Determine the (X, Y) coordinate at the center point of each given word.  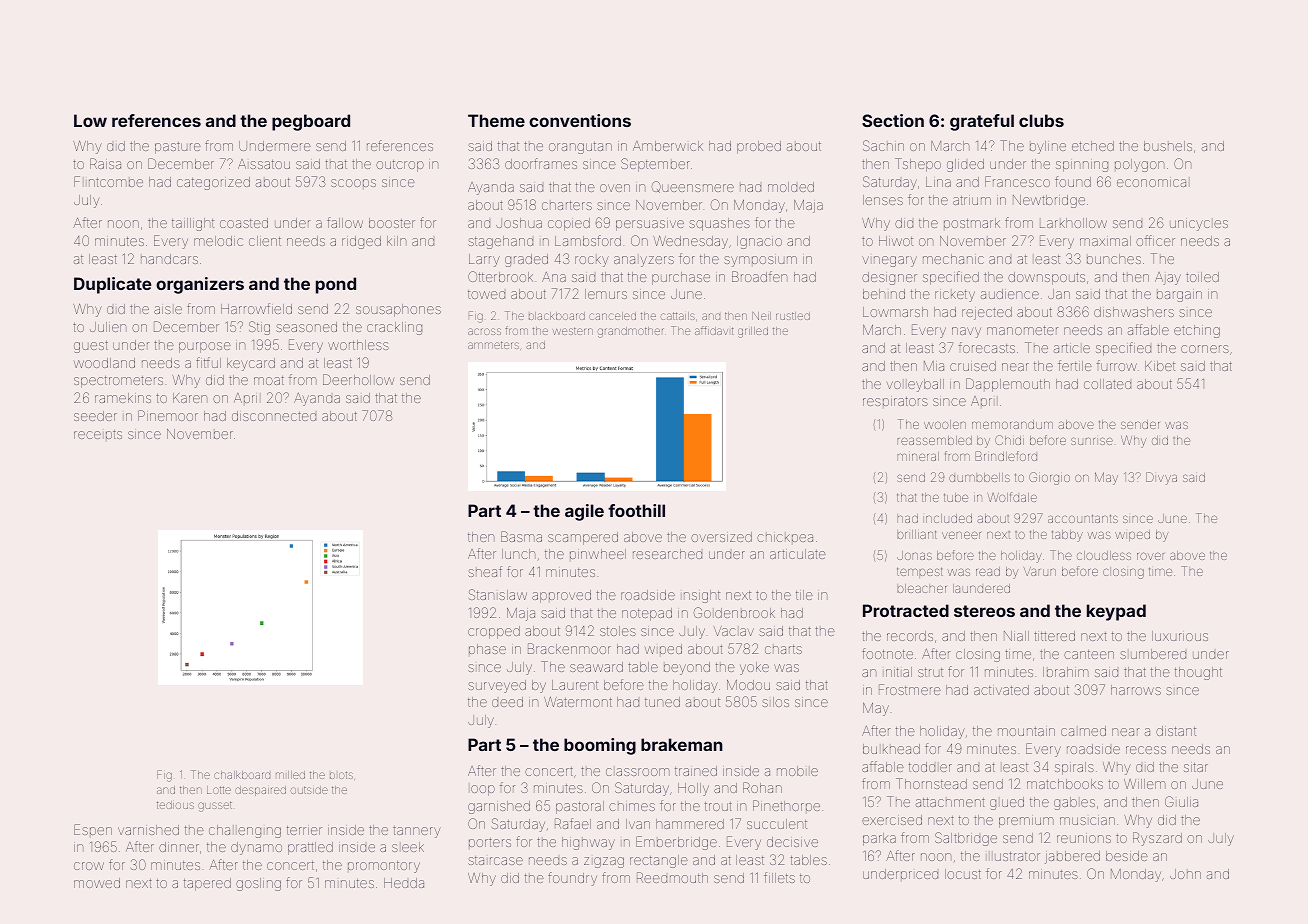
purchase (681, 278)
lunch (518, 554)
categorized (213, 183)
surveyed (497, 686)
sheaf (485, 571)
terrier (304, 830)
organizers (200, 285)
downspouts (1046, 278)
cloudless (1104, 555)
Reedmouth (672, 877)
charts (783, 649)
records (910, 636)
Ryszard (1157, 839)
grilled (753, 332)
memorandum (1012, 424)
